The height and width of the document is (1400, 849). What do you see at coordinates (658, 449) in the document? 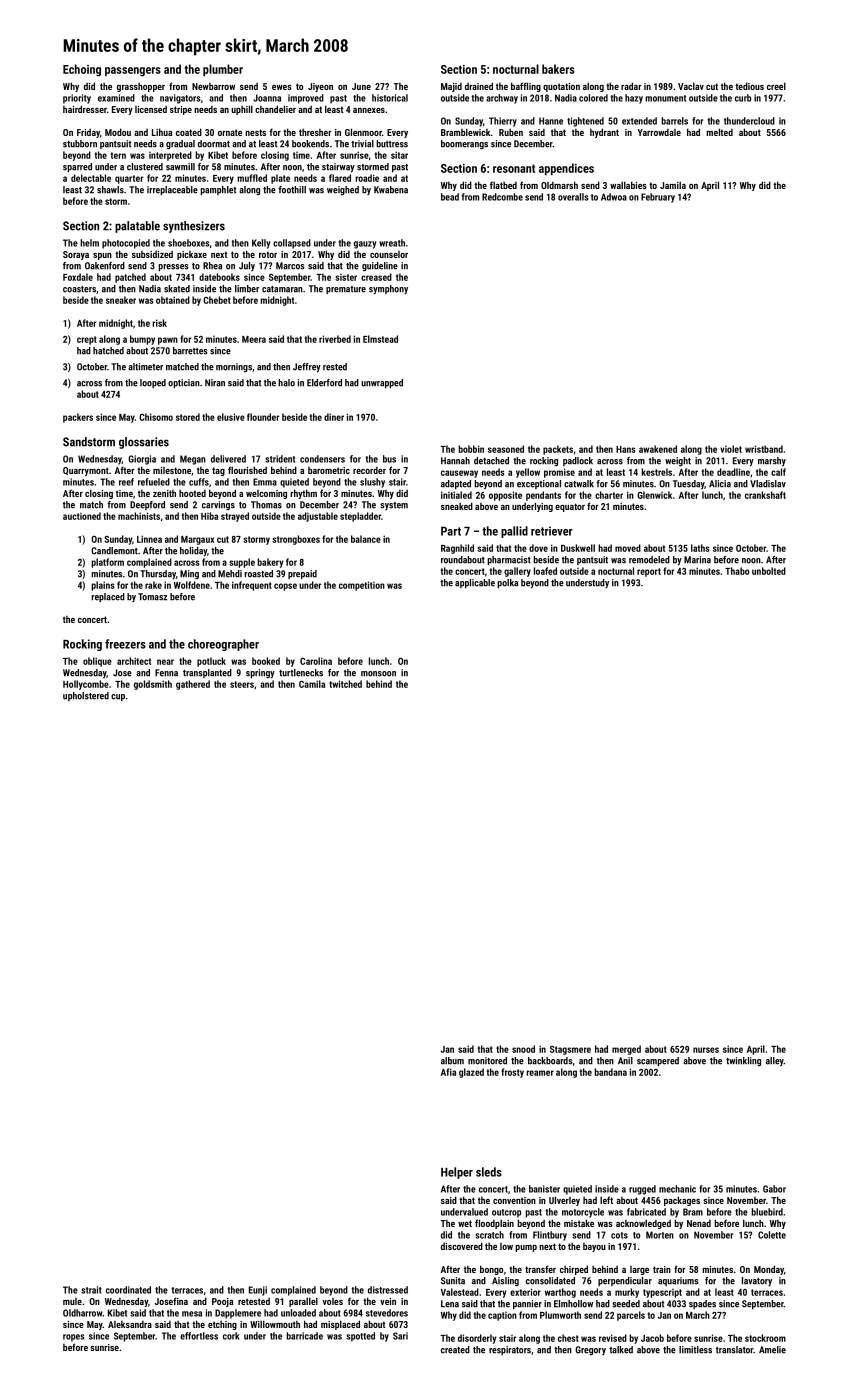
I see `awakened` at bounding box center [658, 449].
